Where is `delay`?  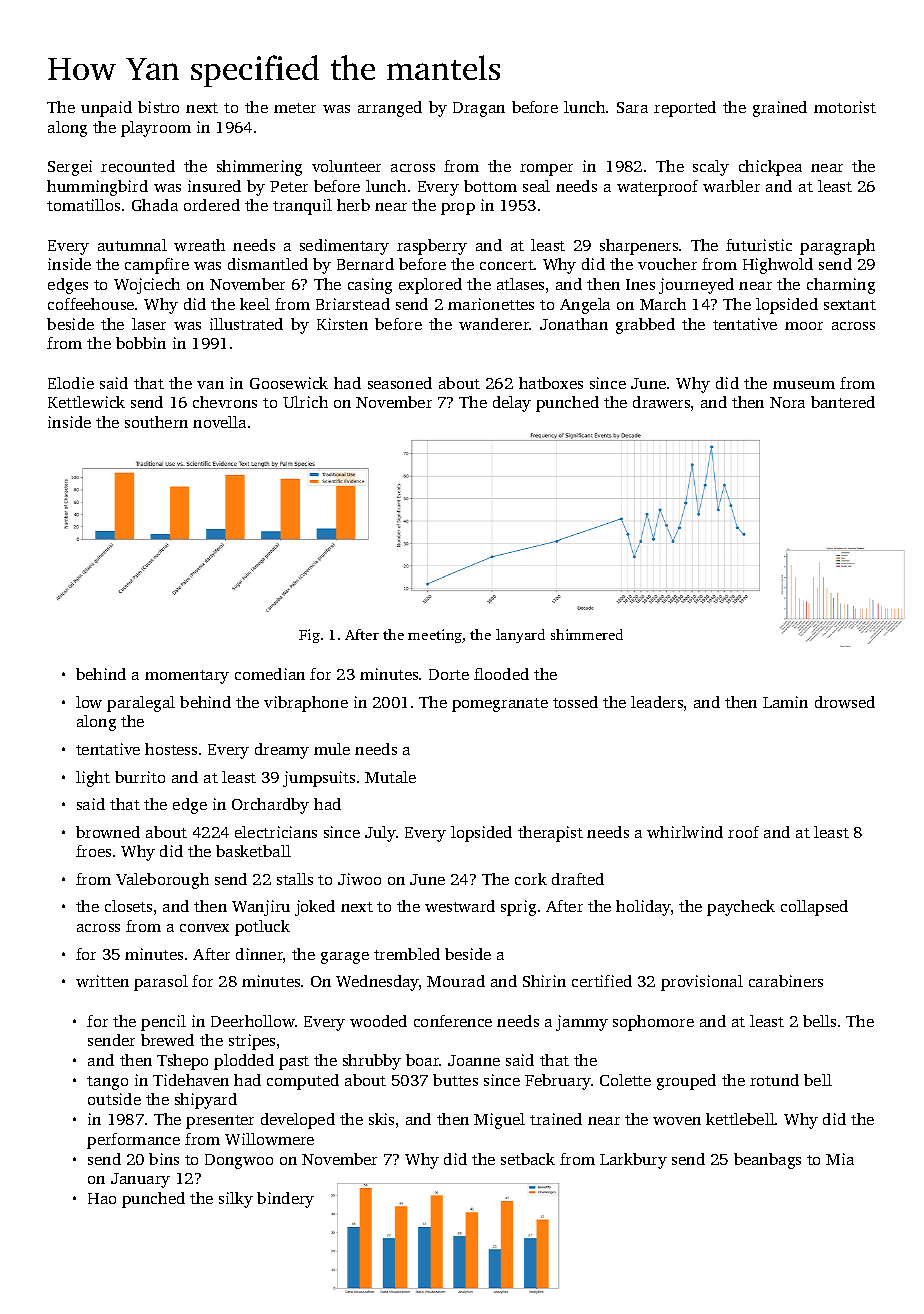
delay is located at coordinates (512, 404).
